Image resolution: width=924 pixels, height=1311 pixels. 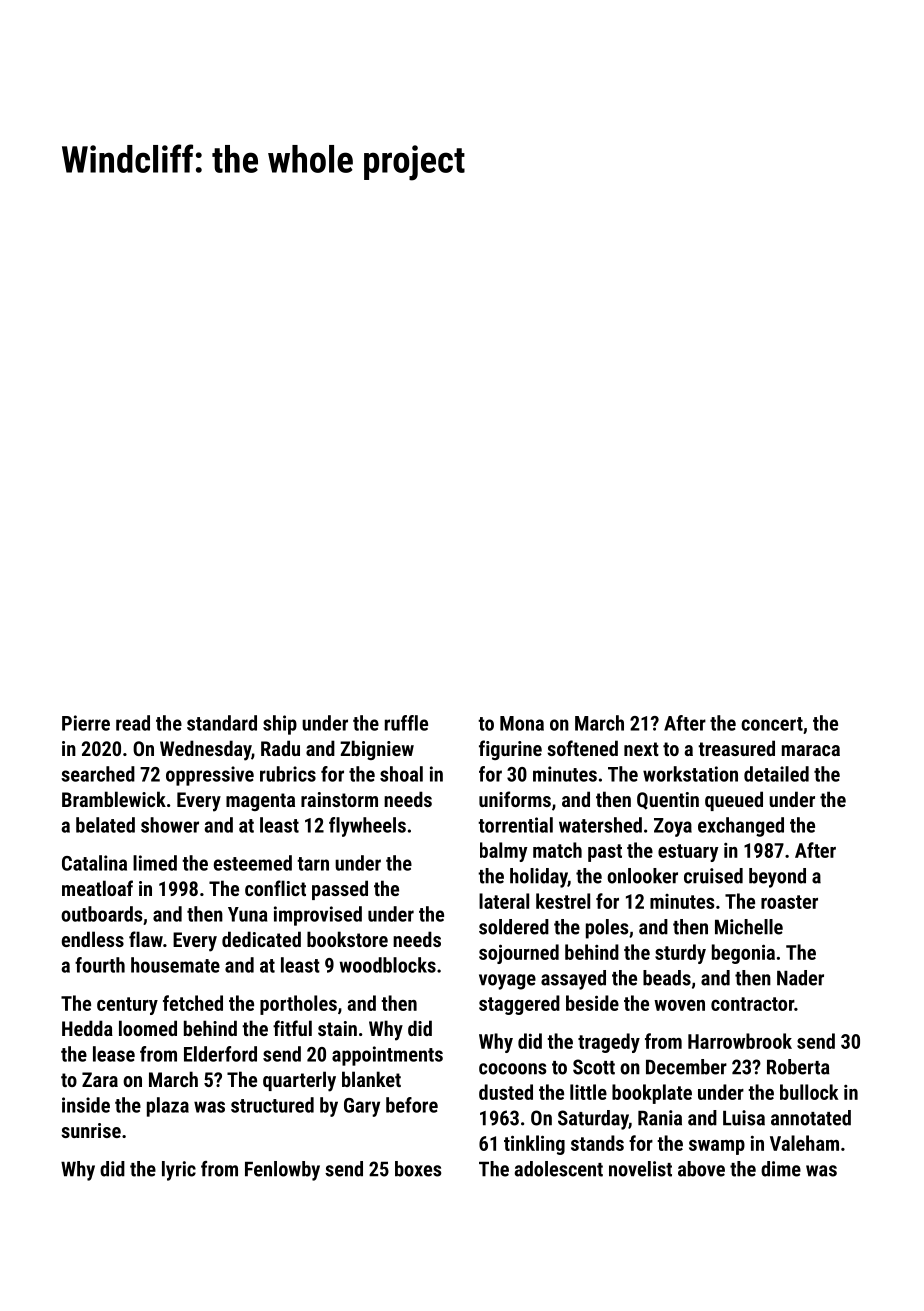 I want to click on flaw, so click(x=146, y=939).
